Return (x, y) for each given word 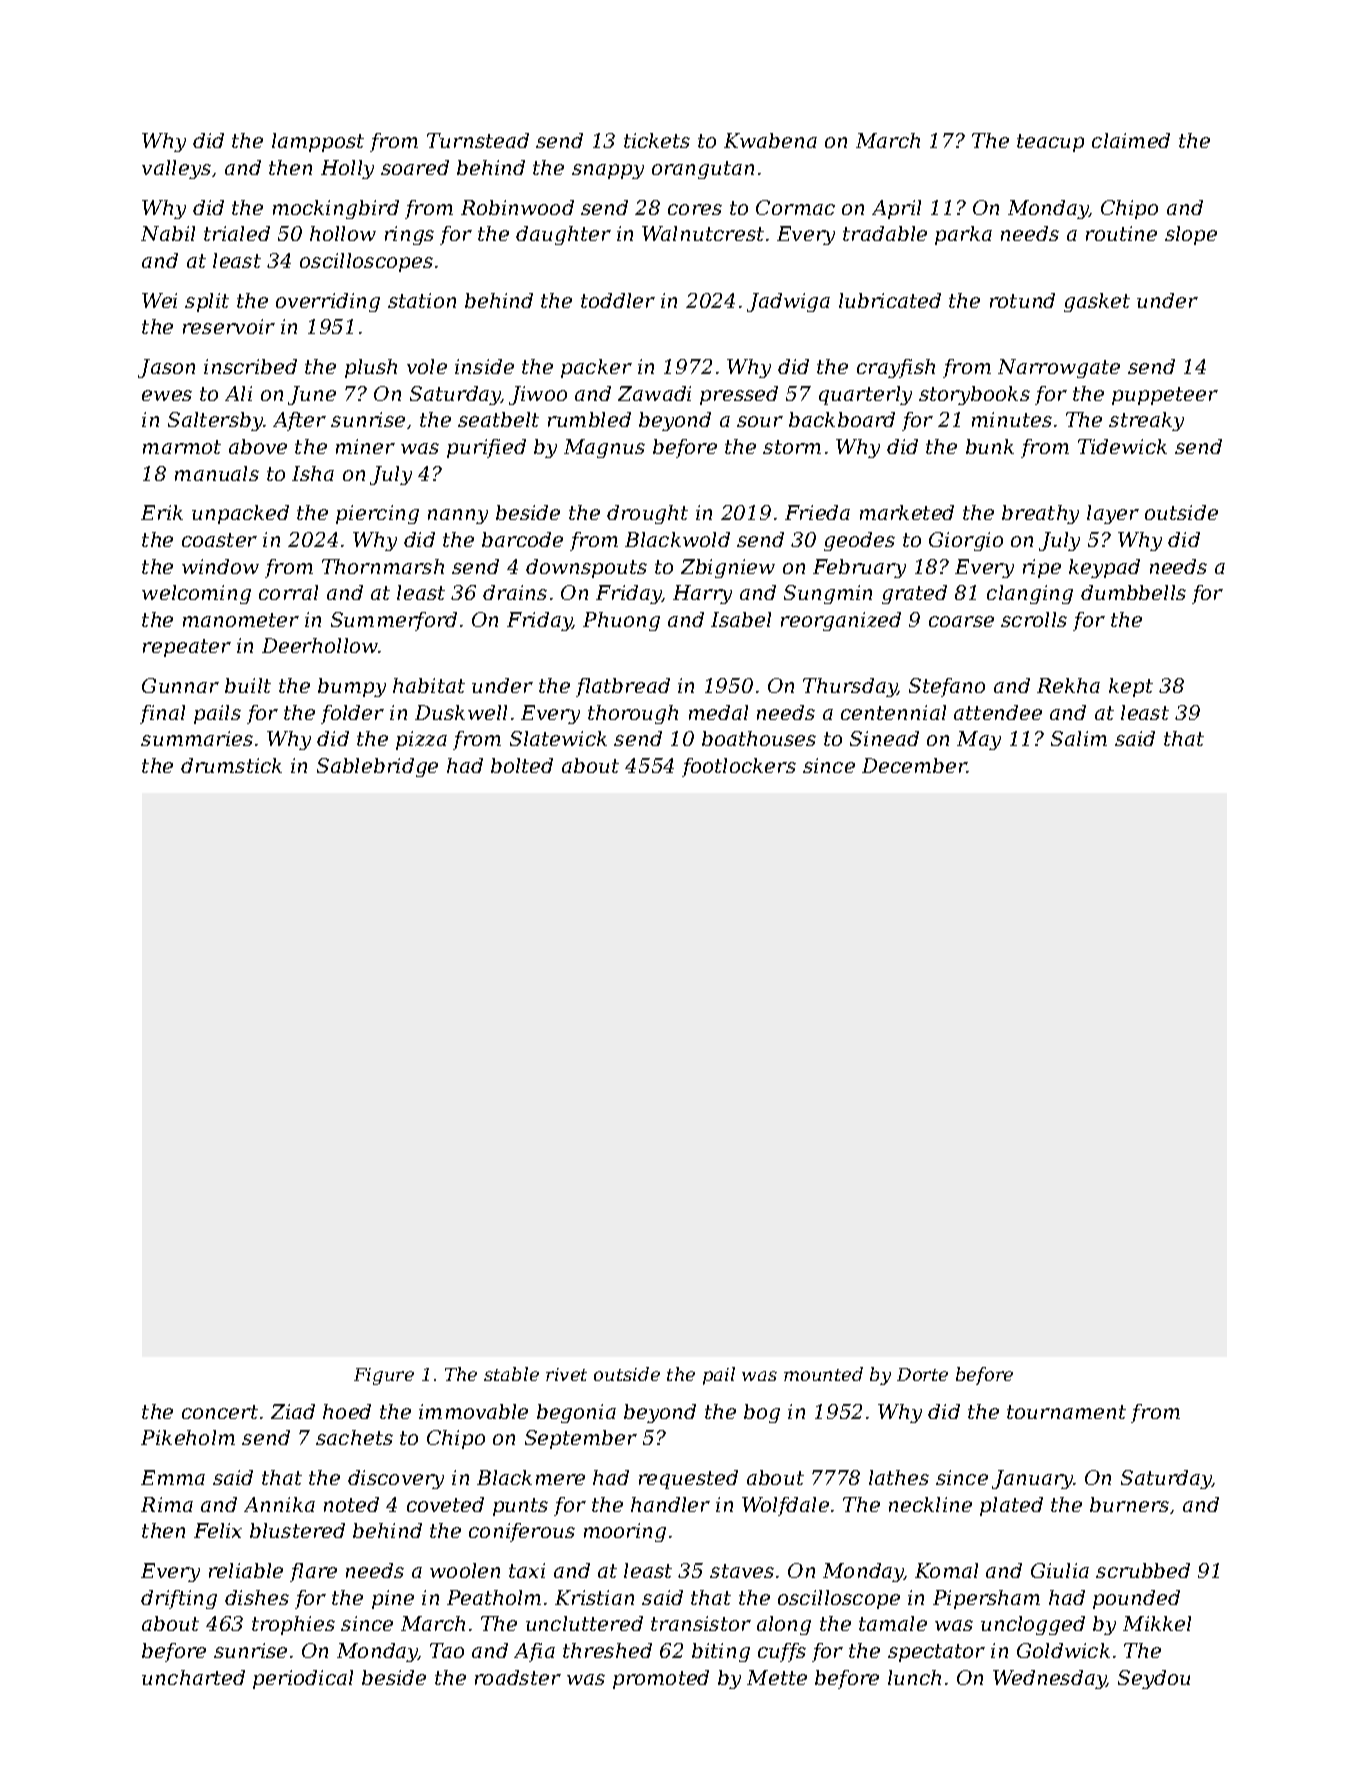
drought (647, 514)
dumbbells (1133, 592)
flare (313, 1572)
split (207, 302)
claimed (1131, 140)
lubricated (890, 300)
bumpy (352, 687)
